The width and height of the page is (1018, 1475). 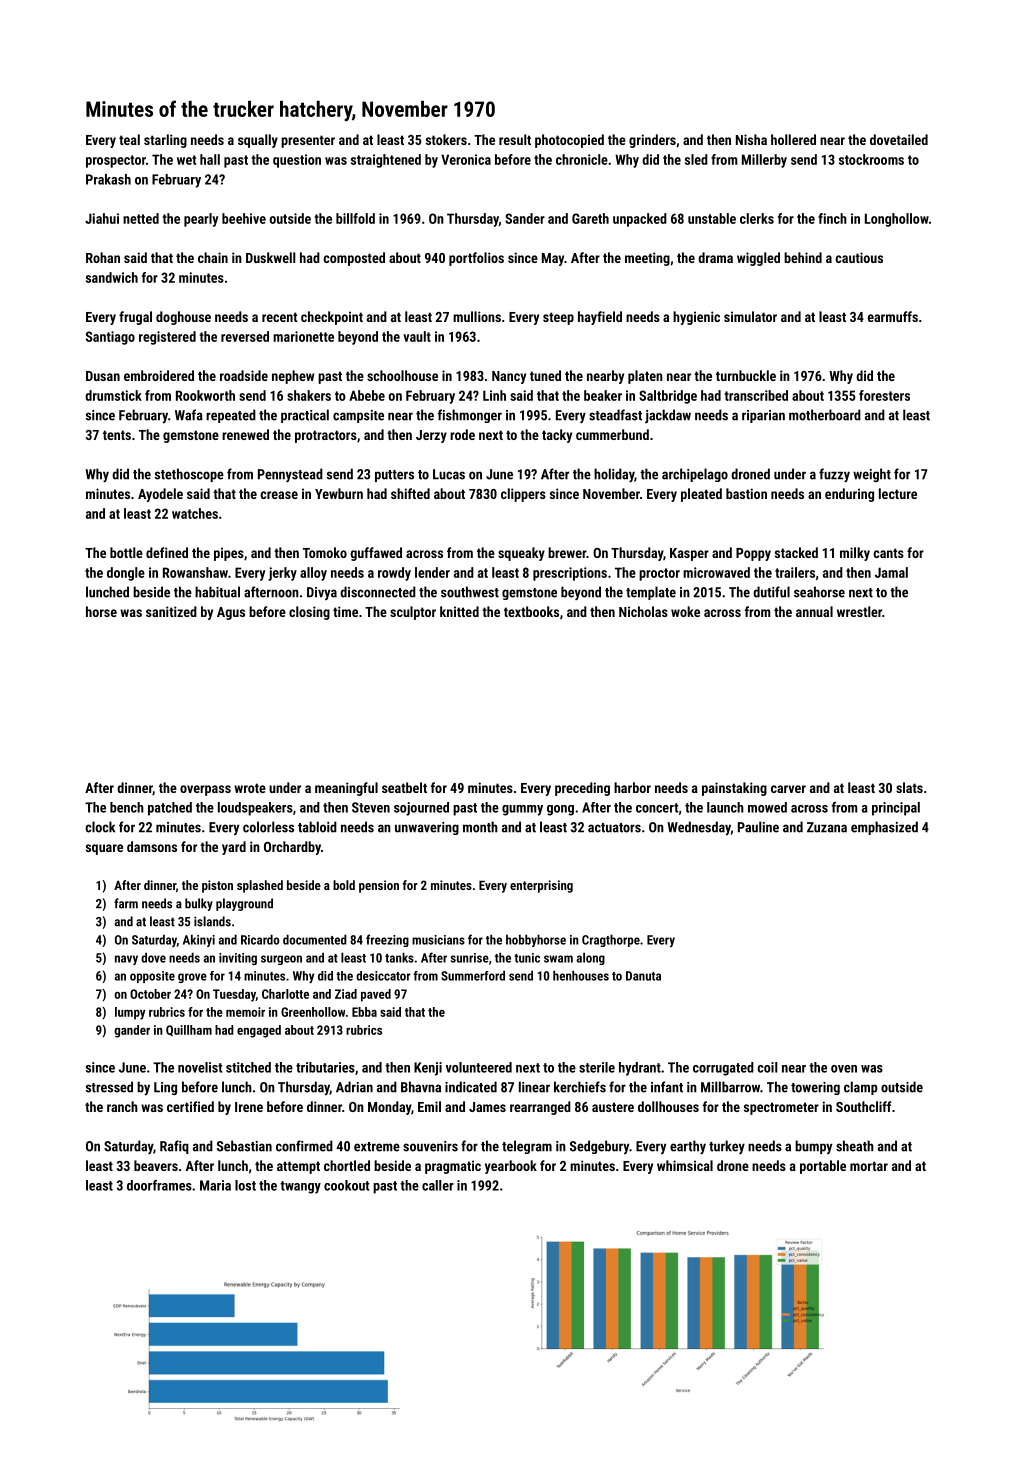 I want to click on Zuzana, so click(x=827, y=827).
